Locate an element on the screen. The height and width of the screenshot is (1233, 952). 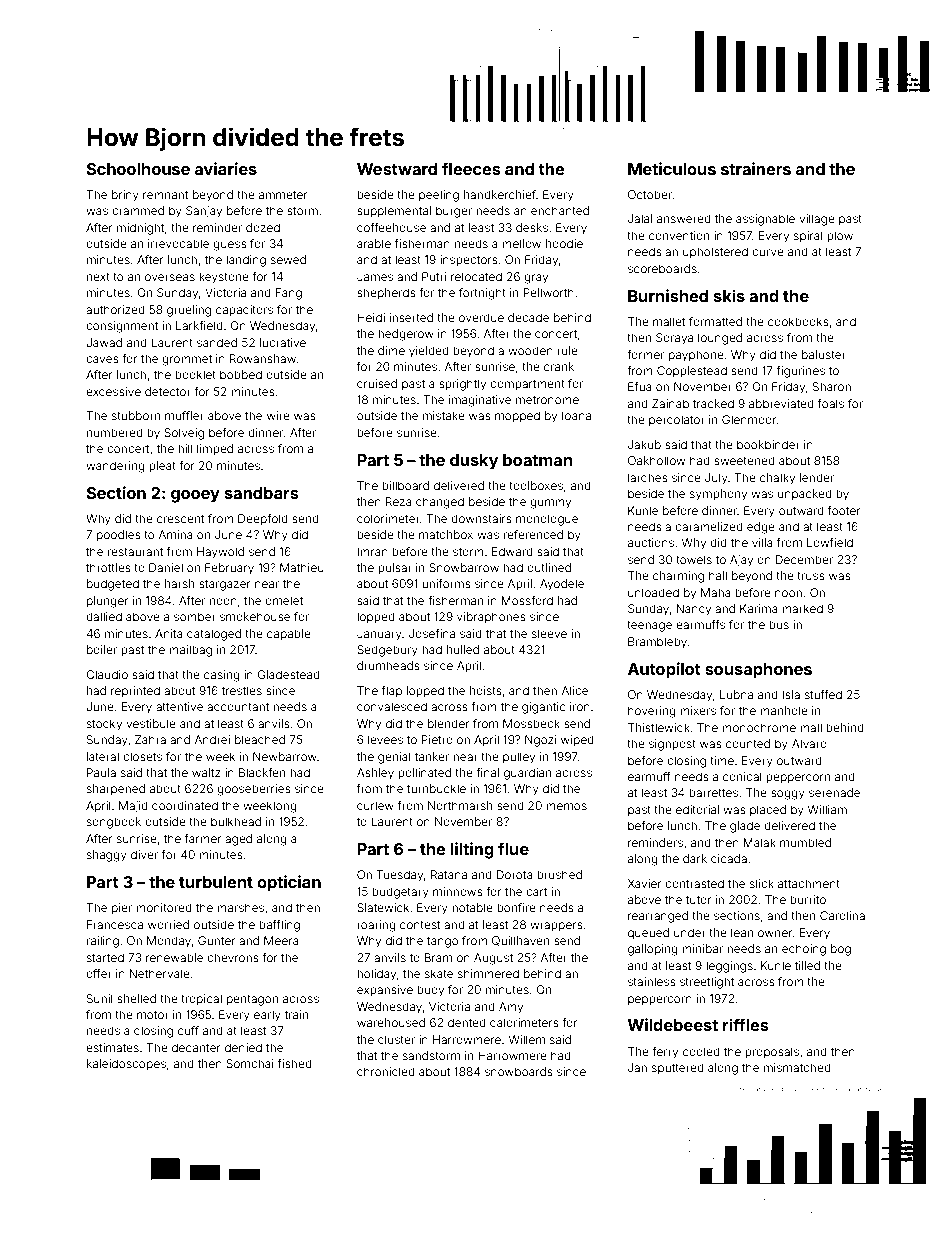
colorimeter is located at coordinates (388, 518).
